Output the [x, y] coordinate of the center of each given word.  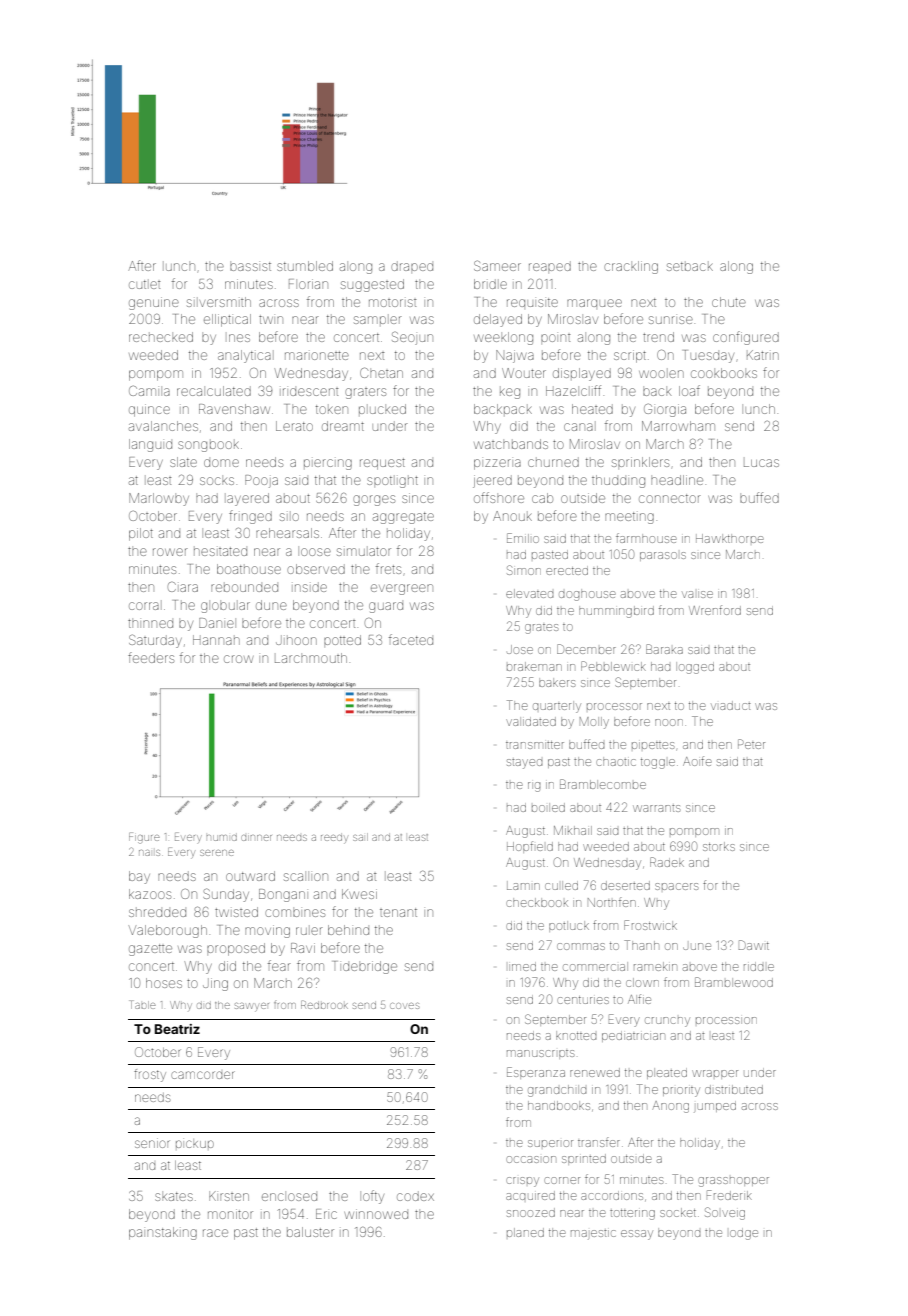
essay [637, 1235]
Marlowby [159, 499]
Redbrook [324, 1005]
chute [729, 302]
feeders [151, 657]
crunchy [667, 1022]
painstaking [163, 1233]
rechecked [161, 337]
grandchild [557, 1091]
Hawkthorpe [730, 538]
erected [567, 570]
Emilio [523, 538]
